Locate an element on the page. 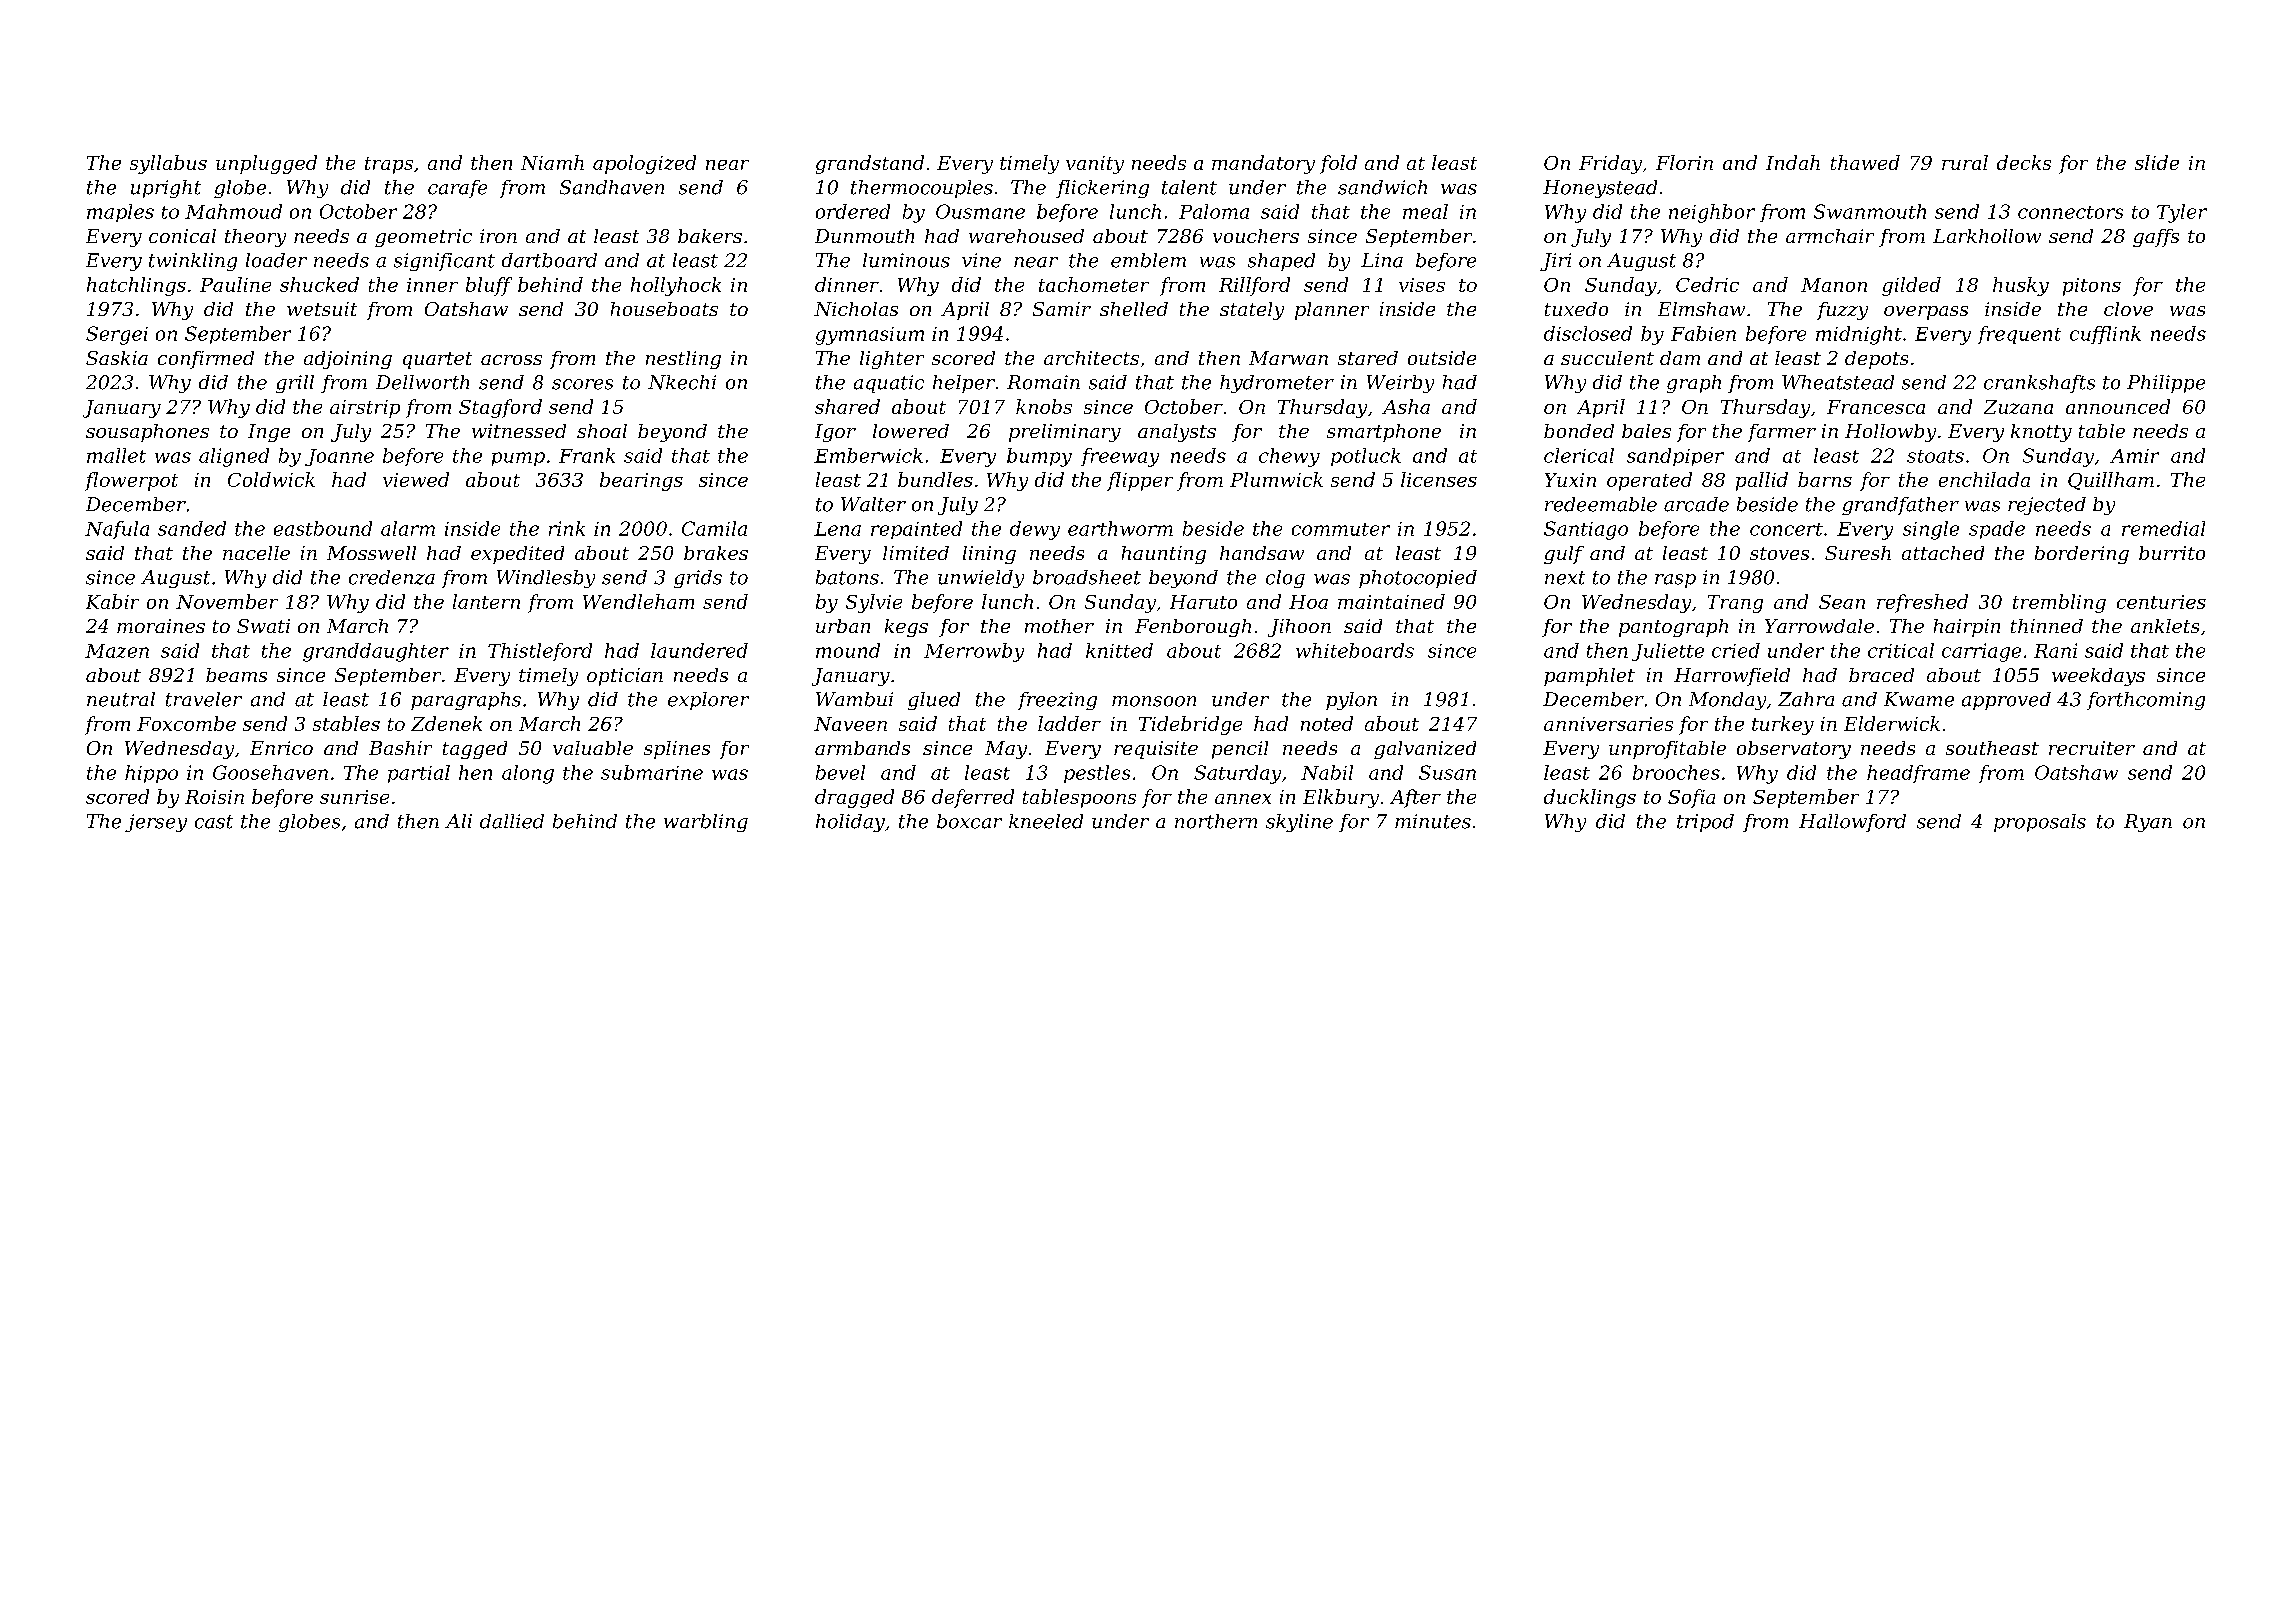 The width and height of the document is (2292, 1620). Roisin is located at coordinates (214, 797).
